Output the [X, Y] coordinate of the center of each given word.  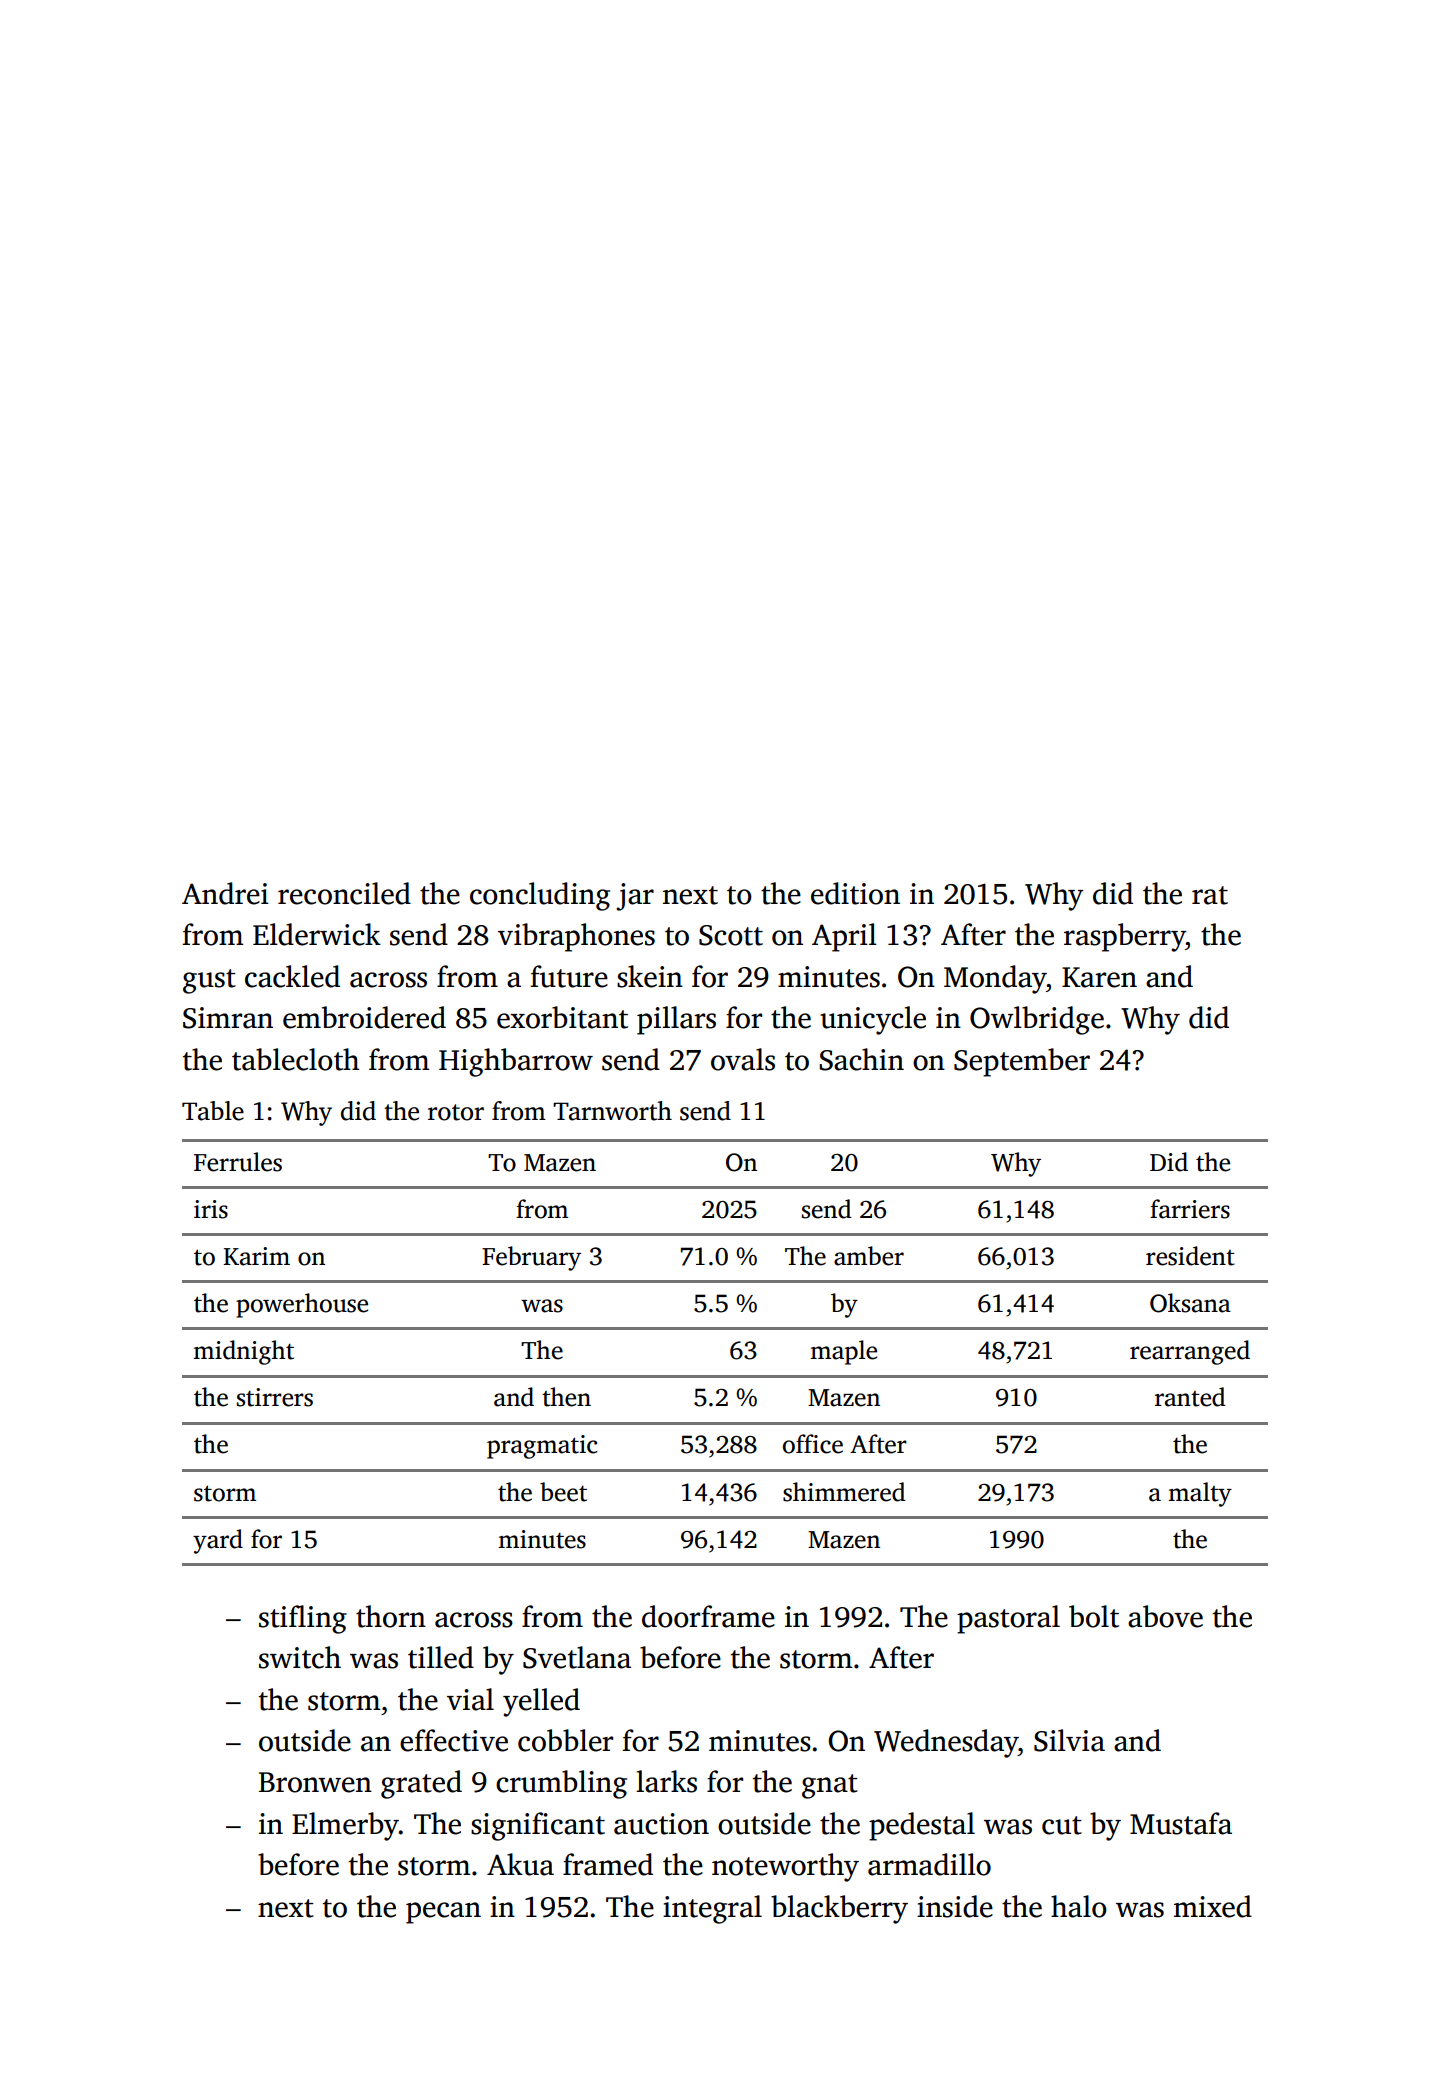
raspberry [1125, 937]
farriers [1190, 1209]
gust [209, 981]
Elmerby [345, 1826]
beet [563, 1492]
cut [1062, 1825]
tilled [441, 1657]
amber [869, 1256]
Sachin [861, 1059]
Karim [256, 1256]
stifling [303, 1619]
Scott [731, 935]
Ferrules [238, 1162]
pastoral [1008, 1619]
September [1022, 1062]
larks [666, 1781]
